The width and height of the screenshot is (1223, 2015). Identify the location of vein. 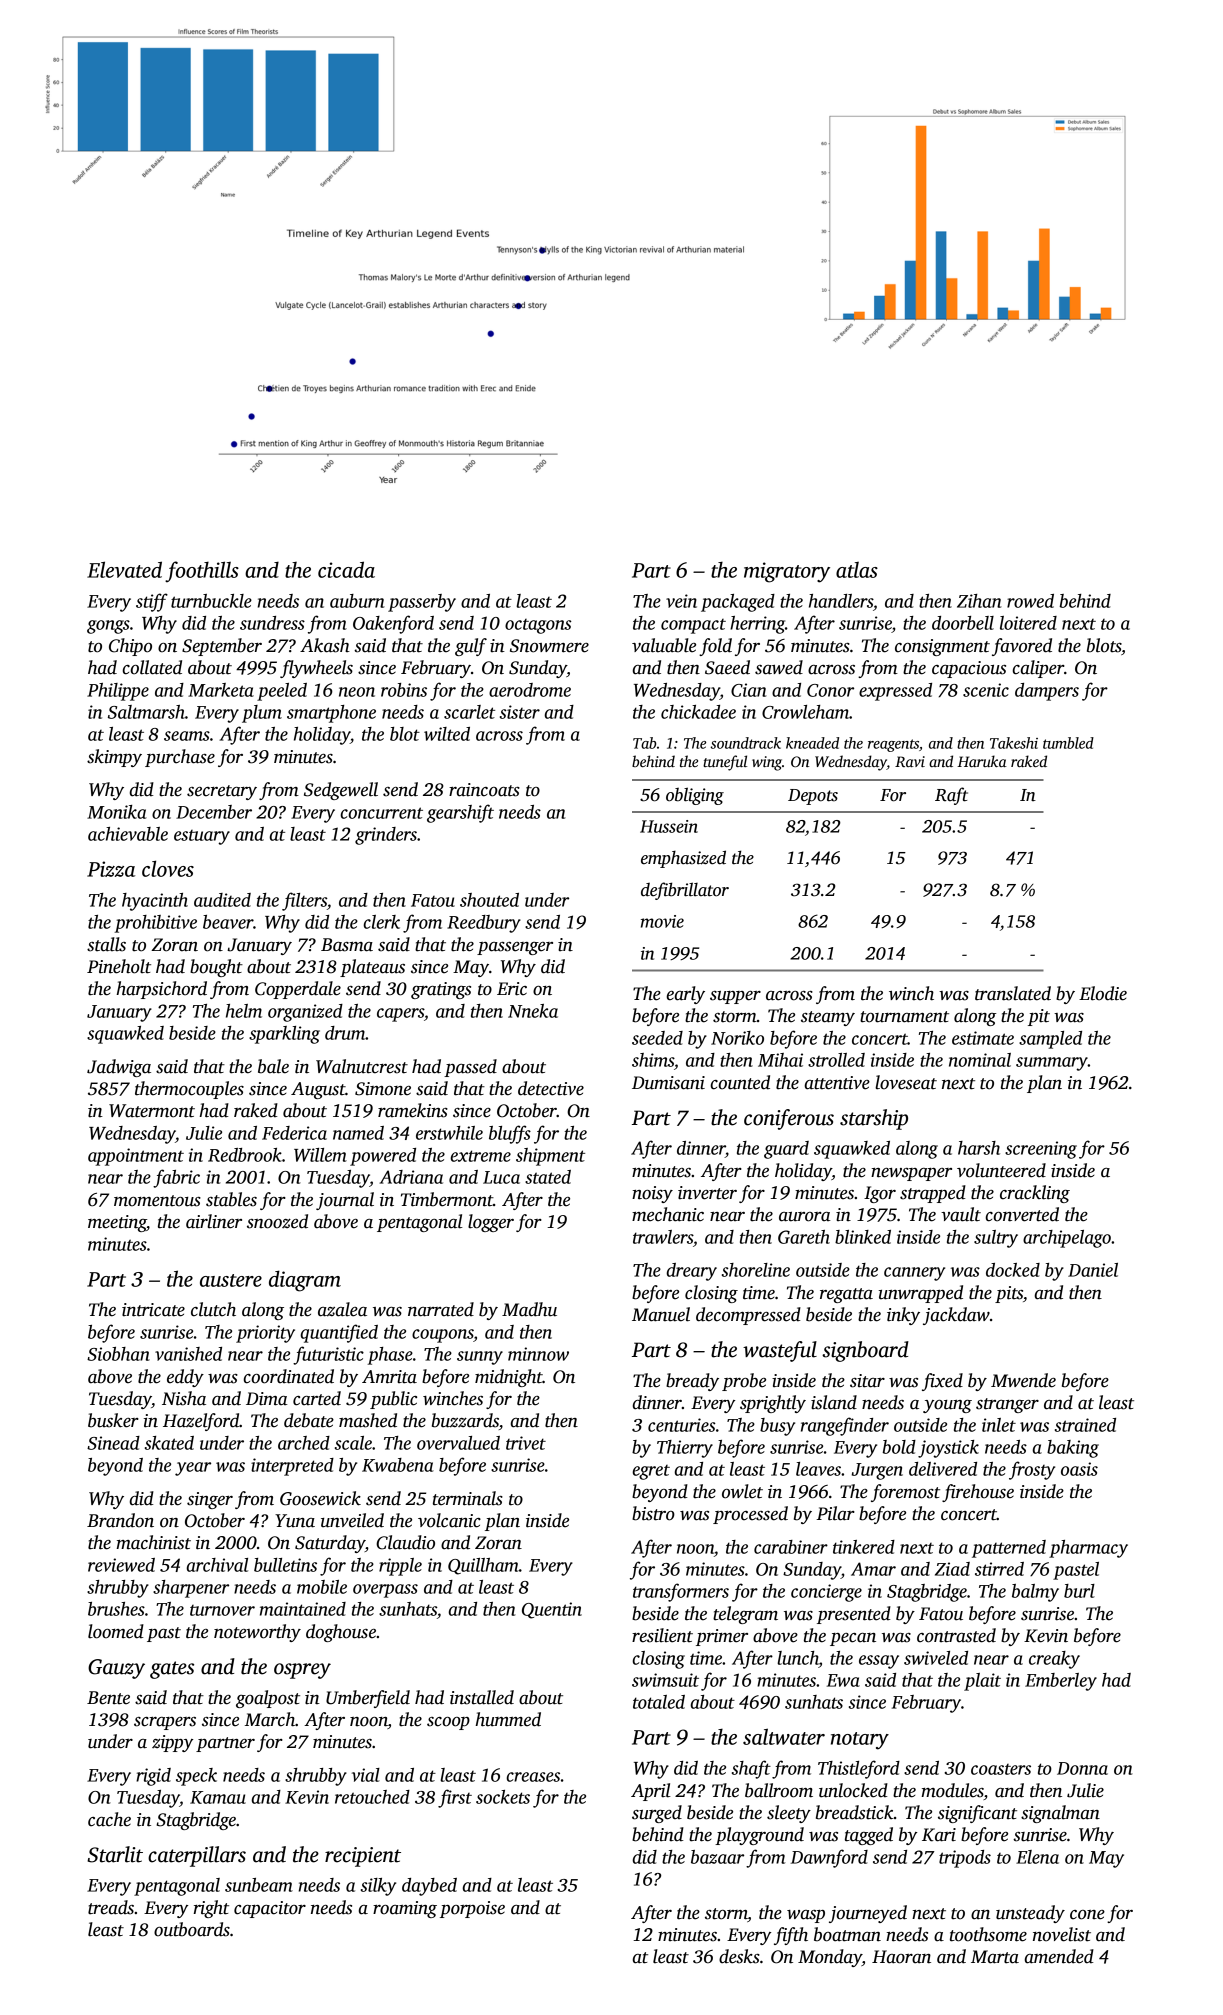
(681, 601).
